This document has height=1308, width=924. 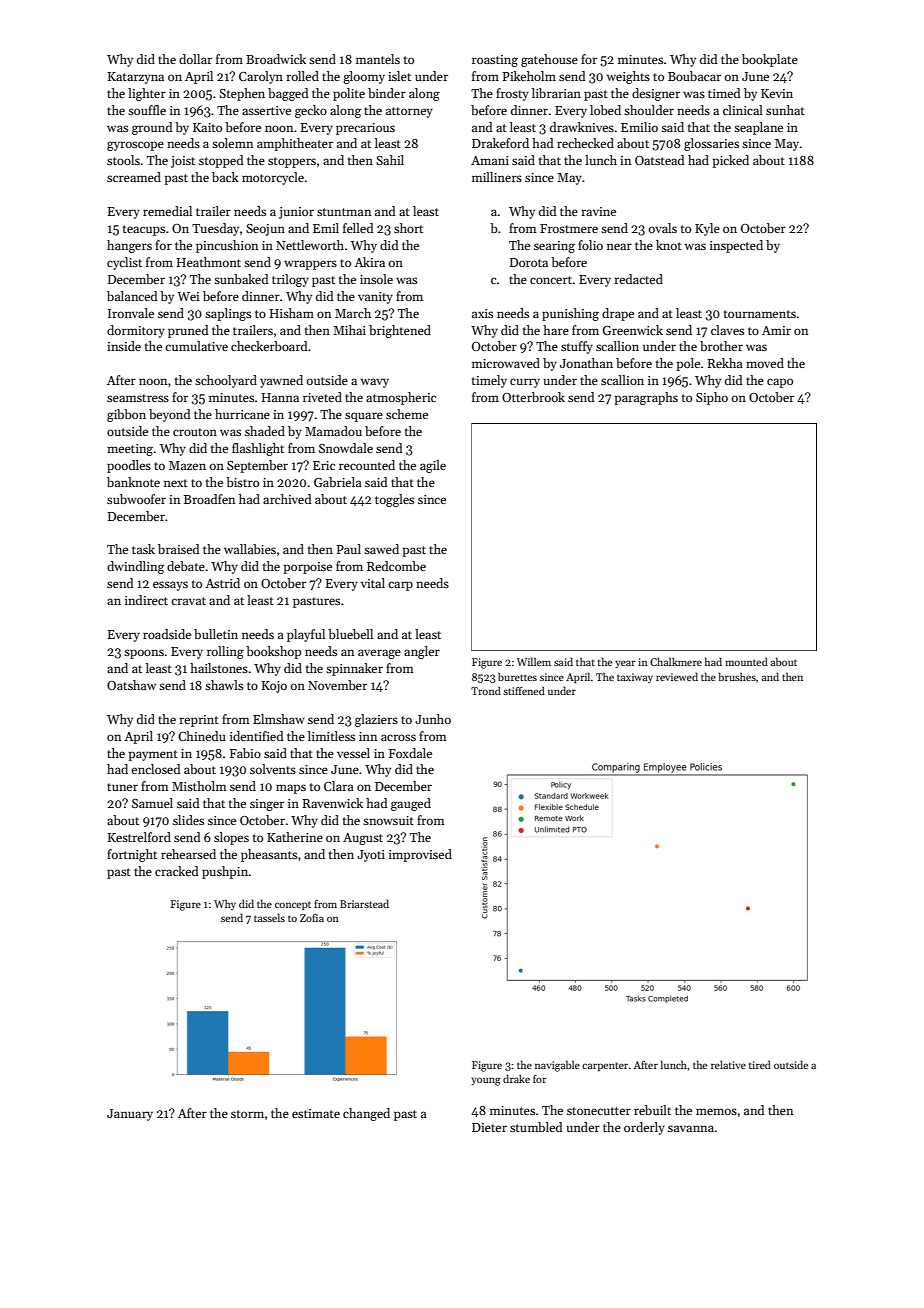 I want to click on storm, so click(x=247, y=1114).
